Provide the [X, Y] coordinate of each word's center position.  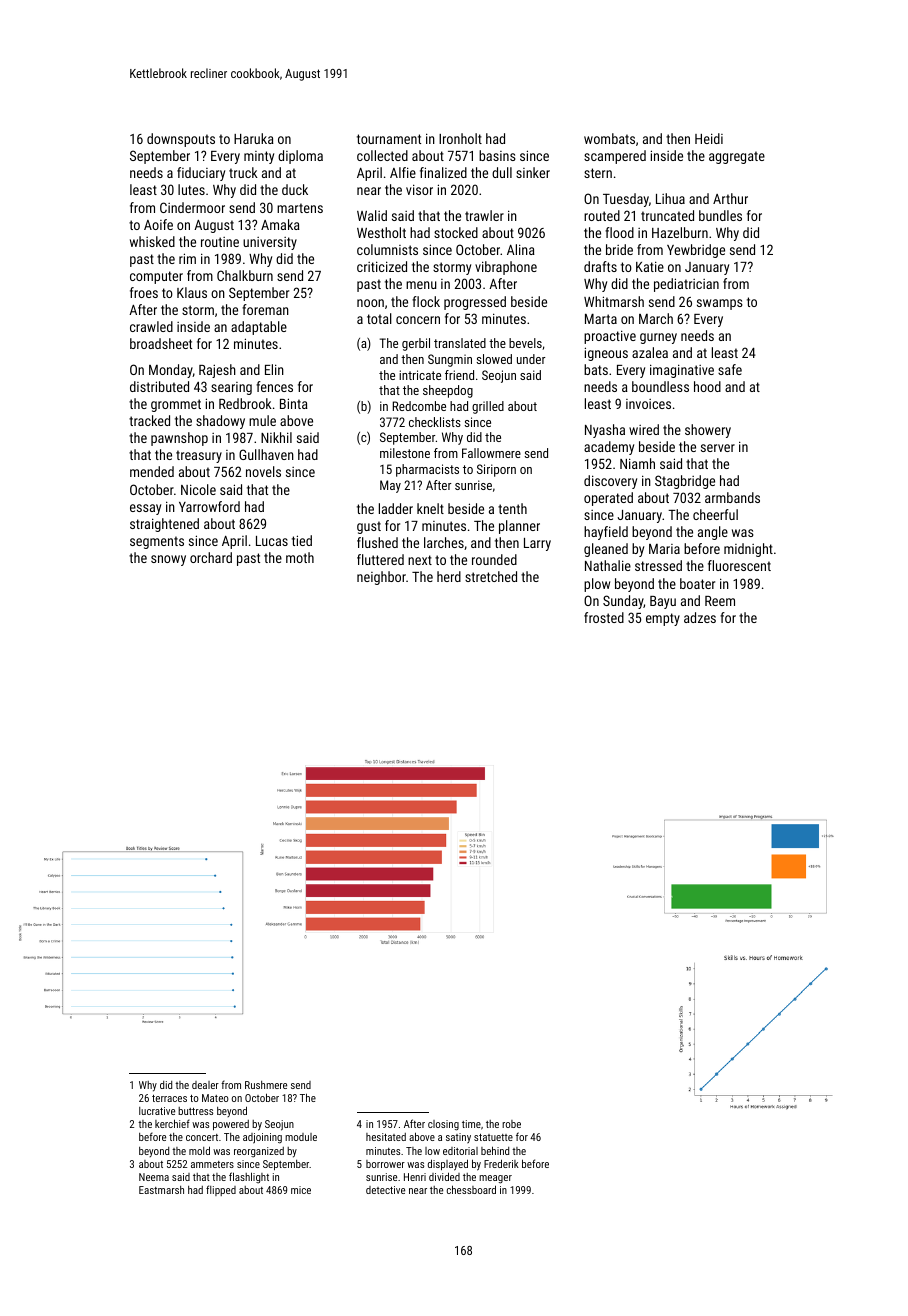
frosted [604, 617]
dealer [205, 1085]
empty [663, 619]
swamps [720, 304]
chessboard [471, 1189]
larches [444, 542]
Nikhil [276, 437]
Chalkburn [245, 275]
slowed [494, 359]
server [718, 448]
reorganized [259, 1152]
